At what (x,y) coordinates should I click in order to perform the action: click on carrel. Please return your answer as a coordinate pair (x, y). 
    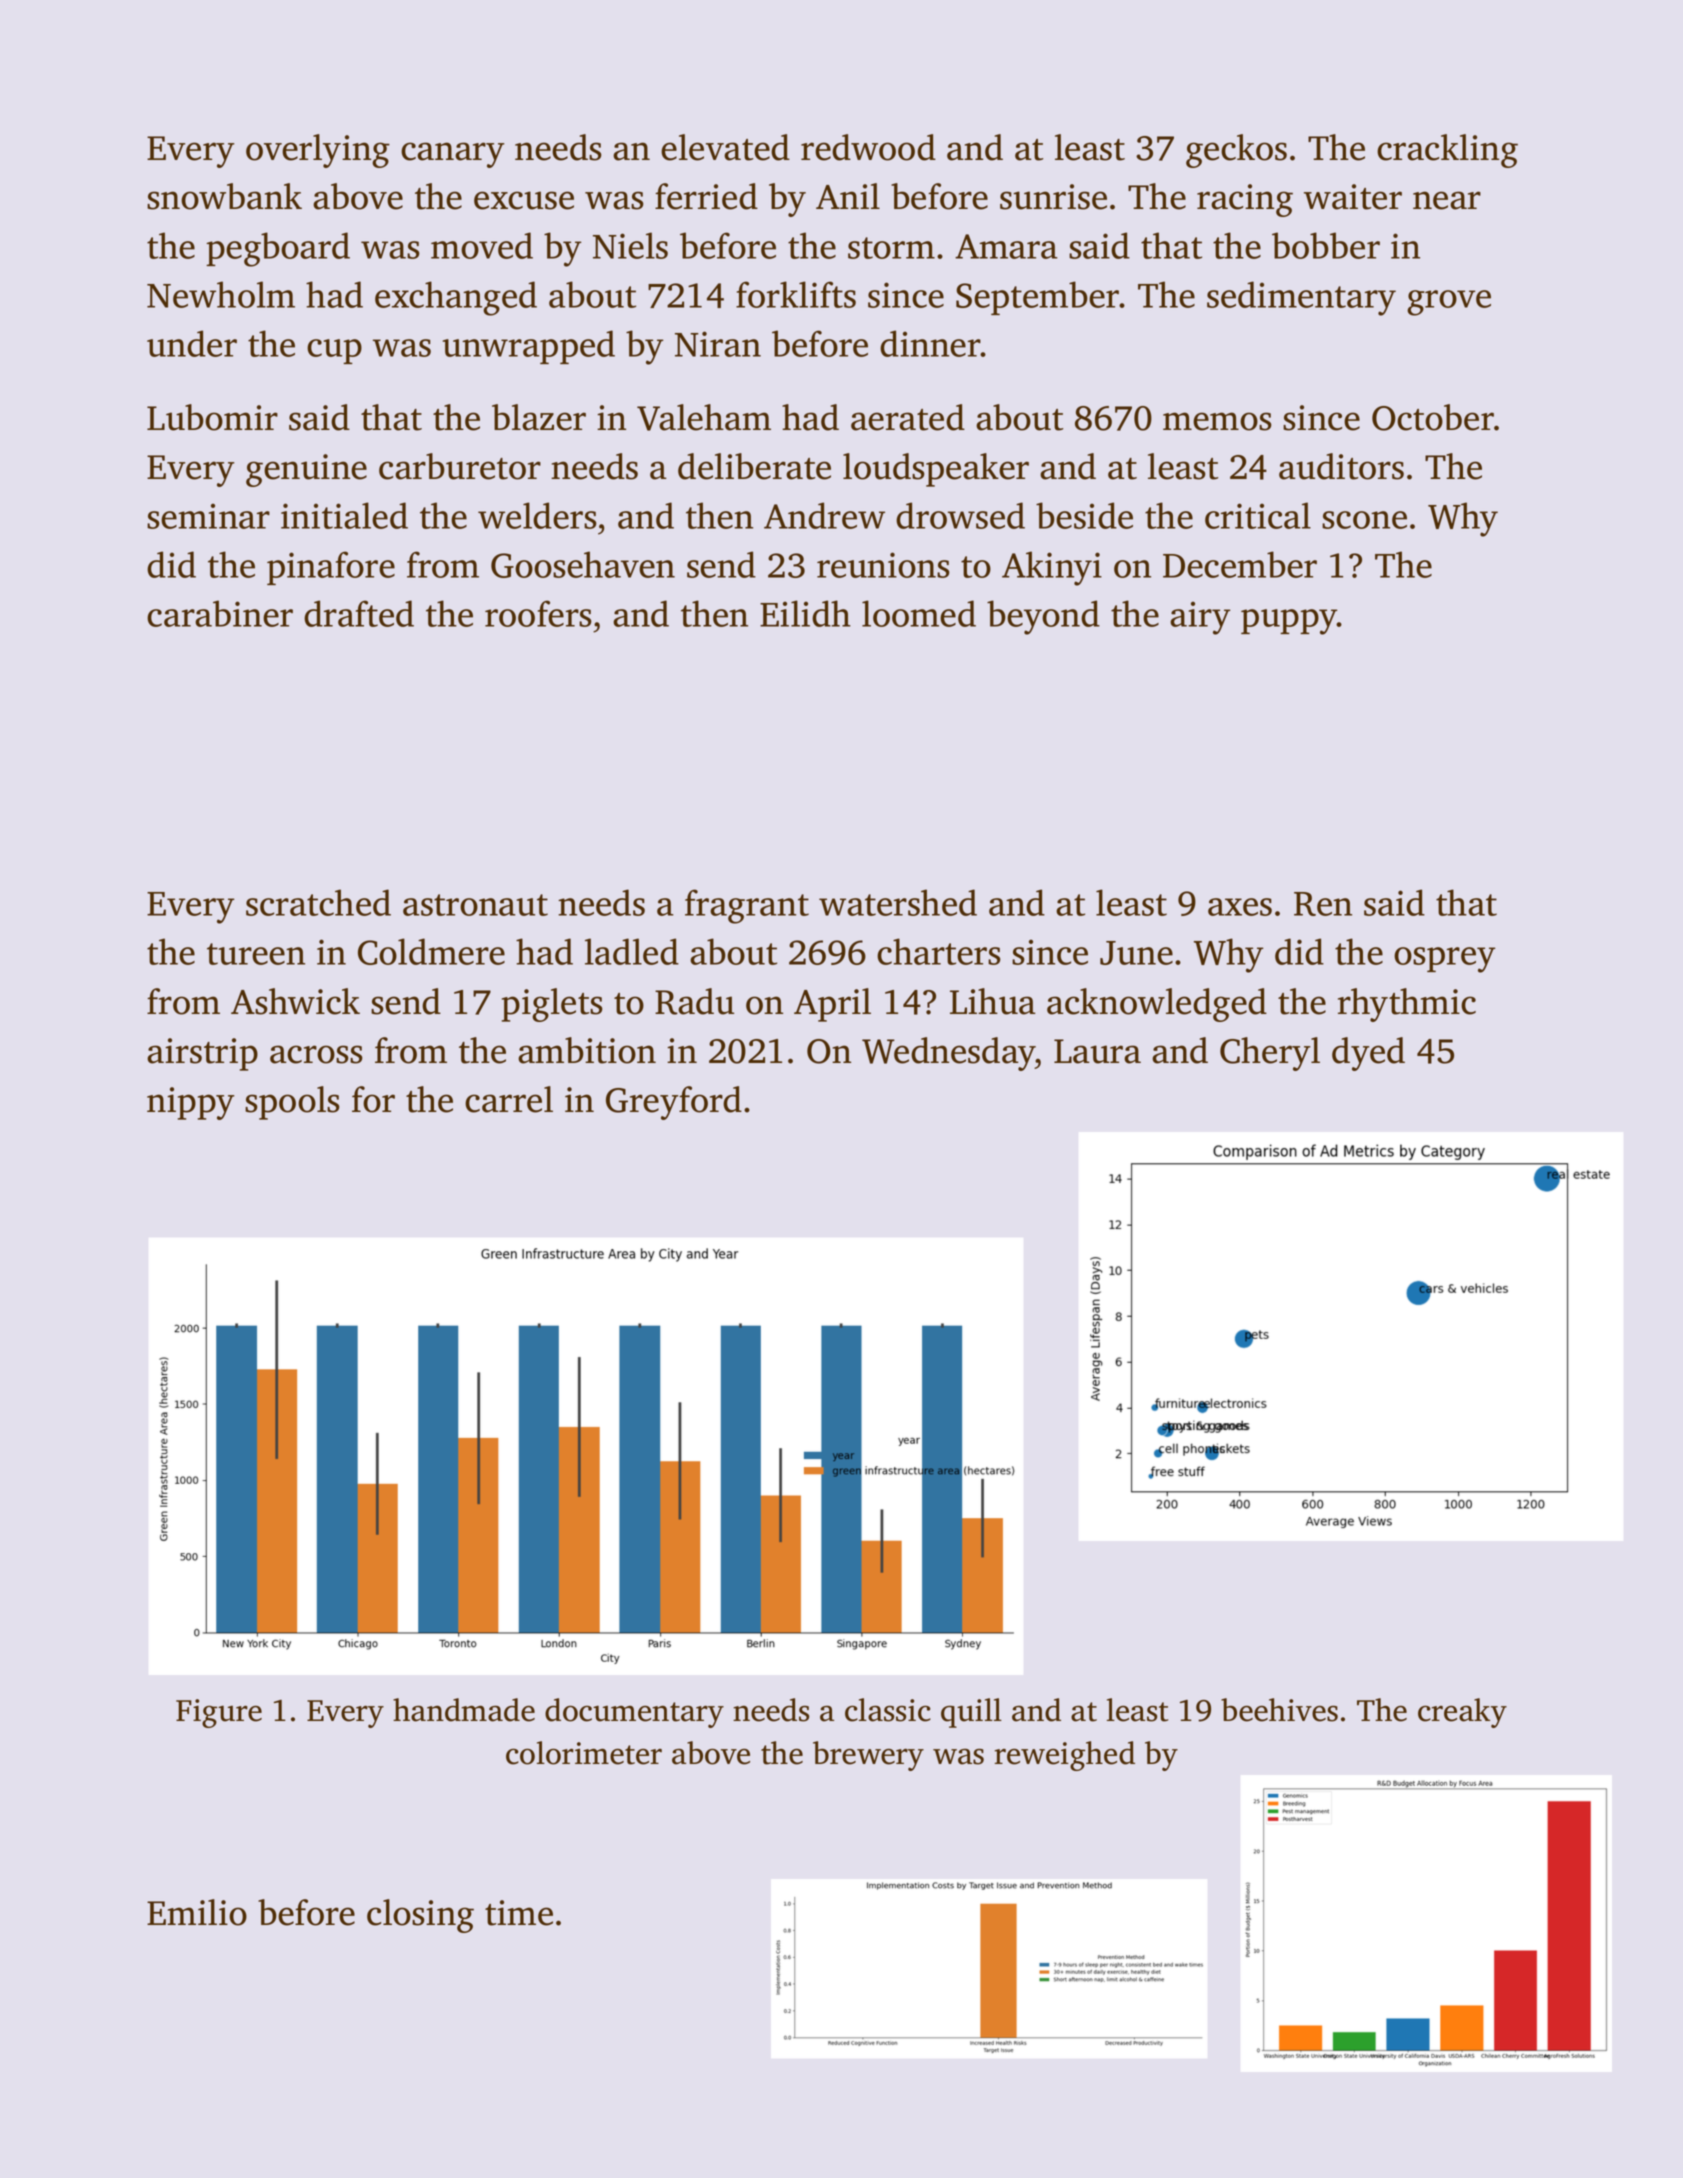
    Looking at the image, I should click on (509, 1099).
